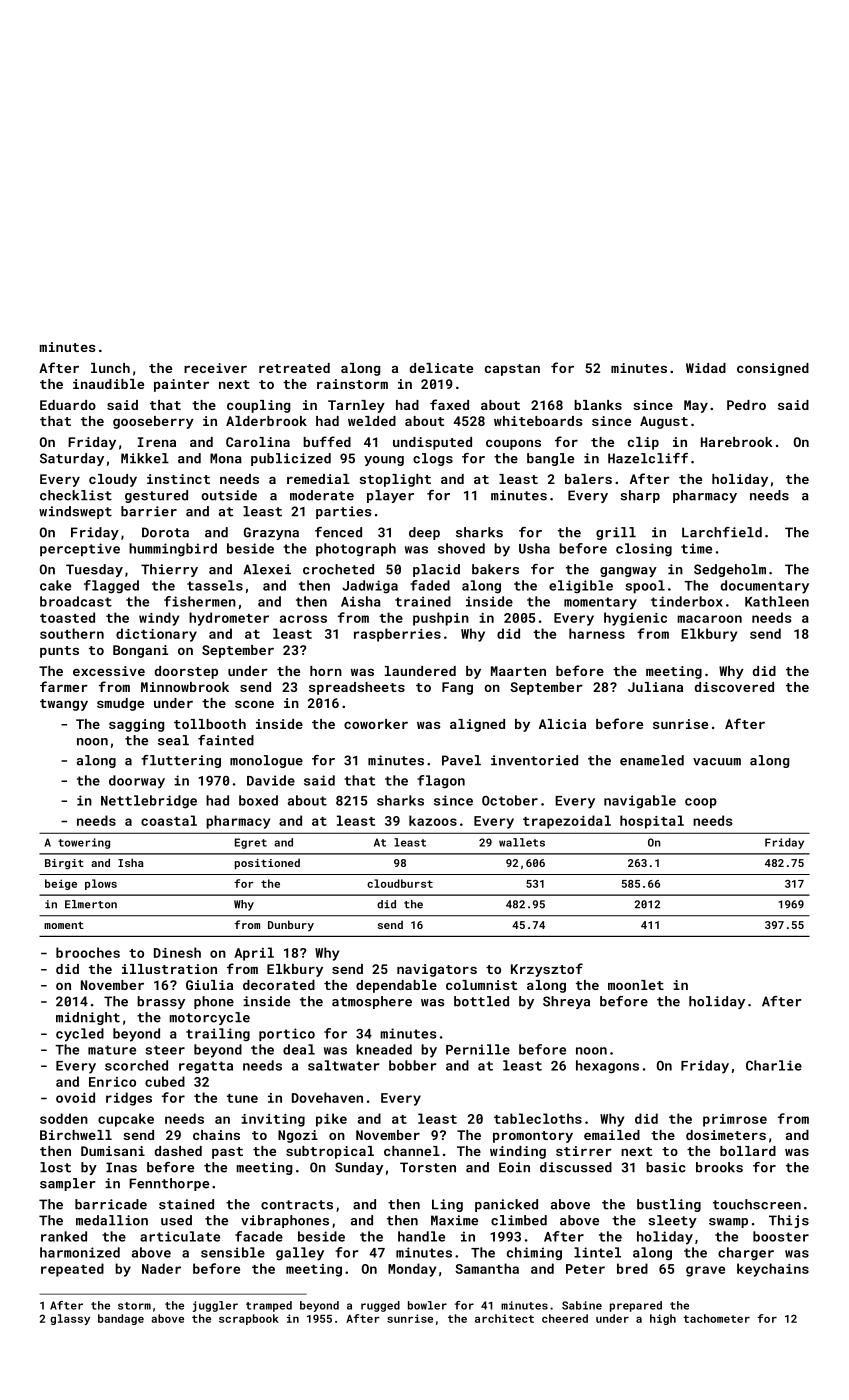 This screenshot has width=849, height=1400. What do you see at coordinates (70, 1319) in the screenshot?
I see `glassy` at bounding box center [70, 1319].
